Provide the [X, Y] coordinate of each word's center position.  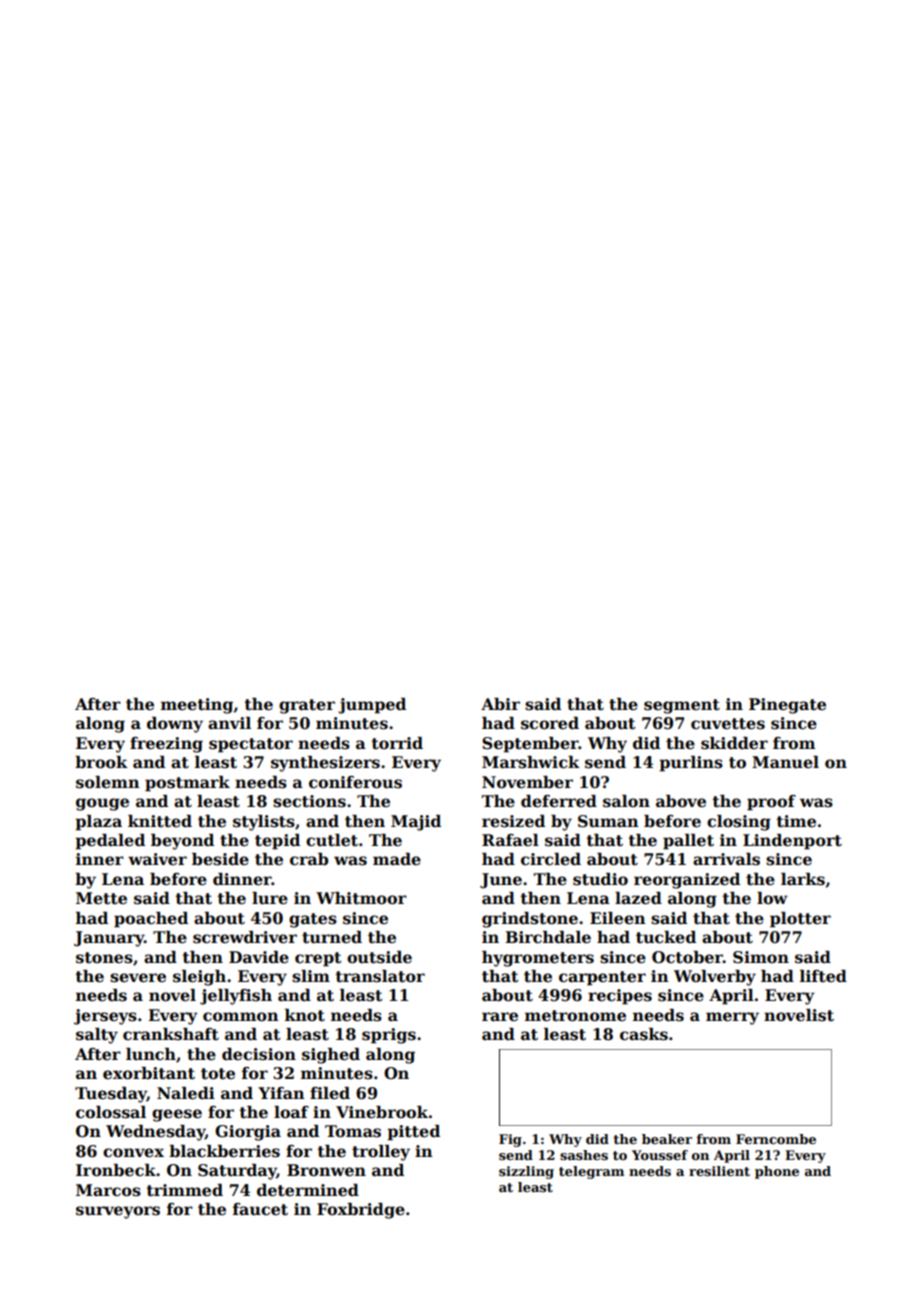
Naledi [186, 1093]
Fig [510, 1140]
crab [309, 859]
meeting [197, 706]
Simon [761, 957]
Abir [500, 704]
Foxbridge [361, 1211]
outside [379, 957]
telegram [591, 1172]
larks [803, 879]
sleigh [199, 978]
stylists [264, 823]
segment [682, 706]
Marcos [108, 1190]
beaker [667, 1139]
